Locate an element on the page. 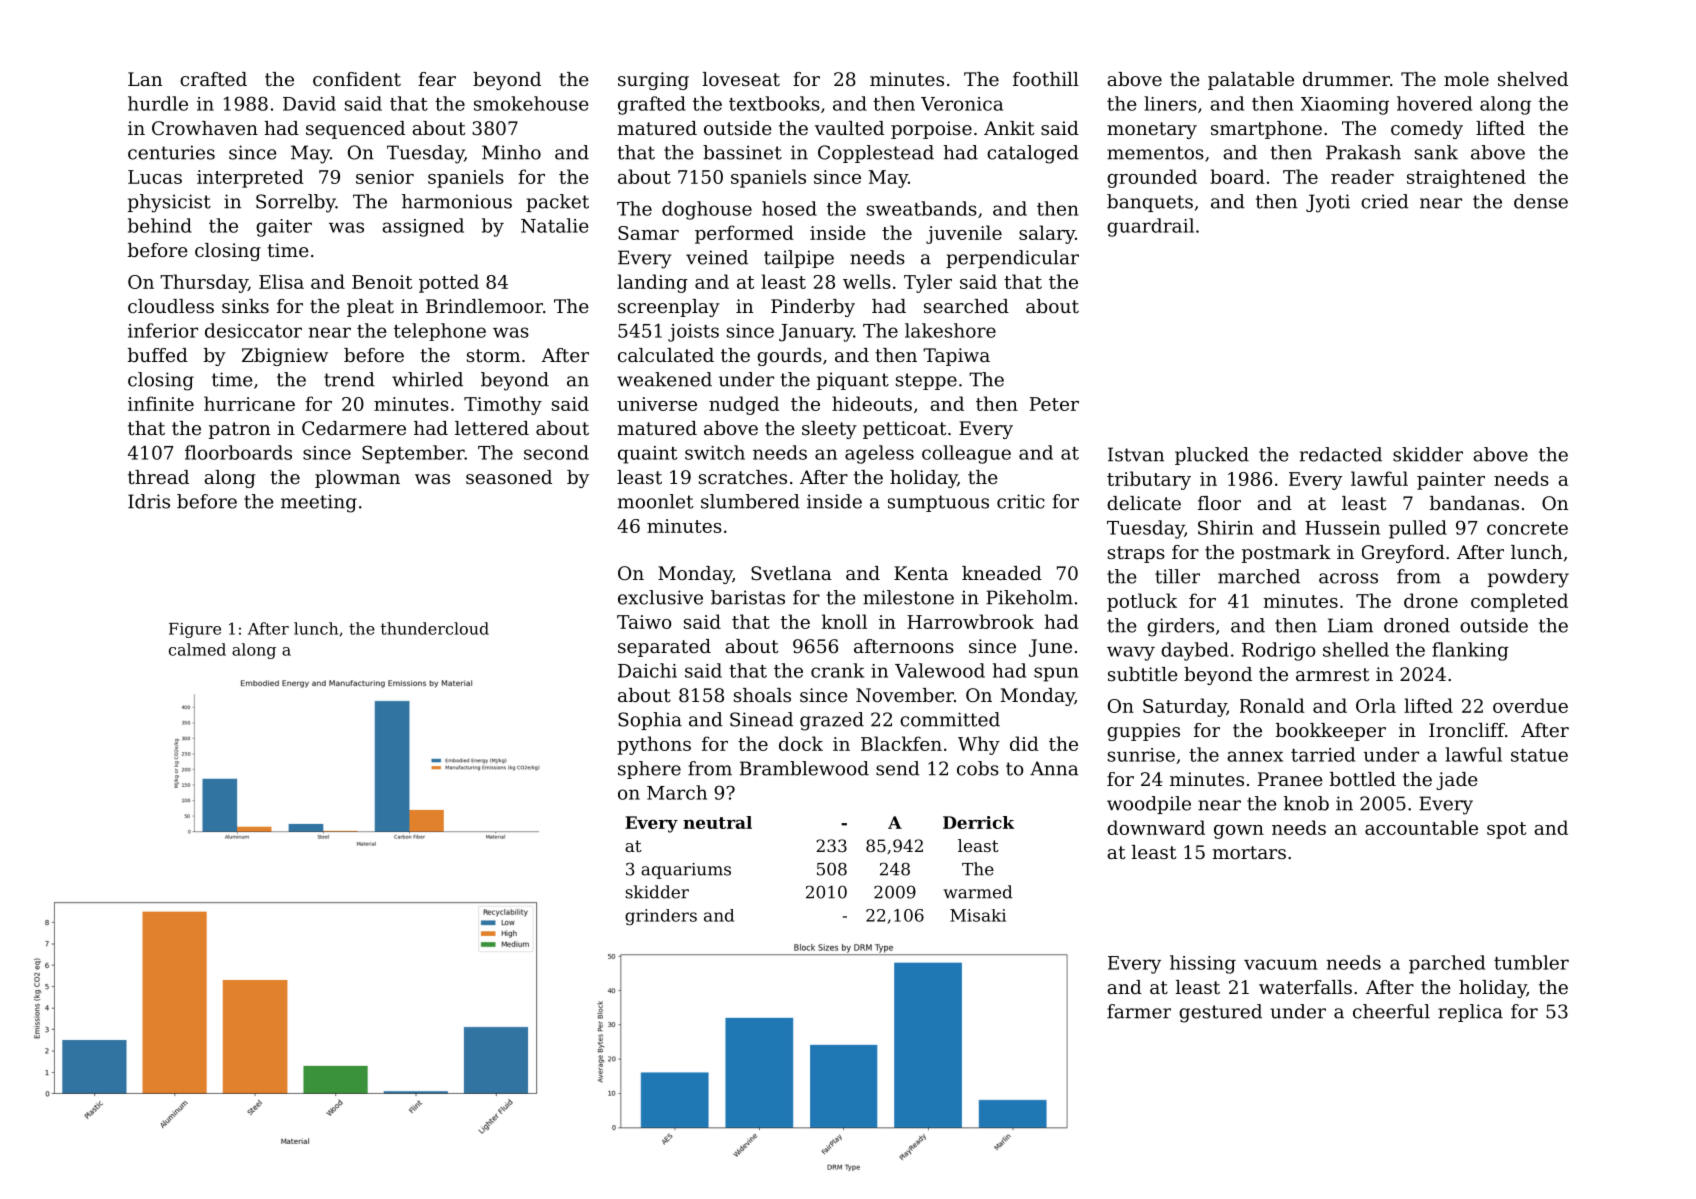  aquariums is located at coordinates (686, 871).
